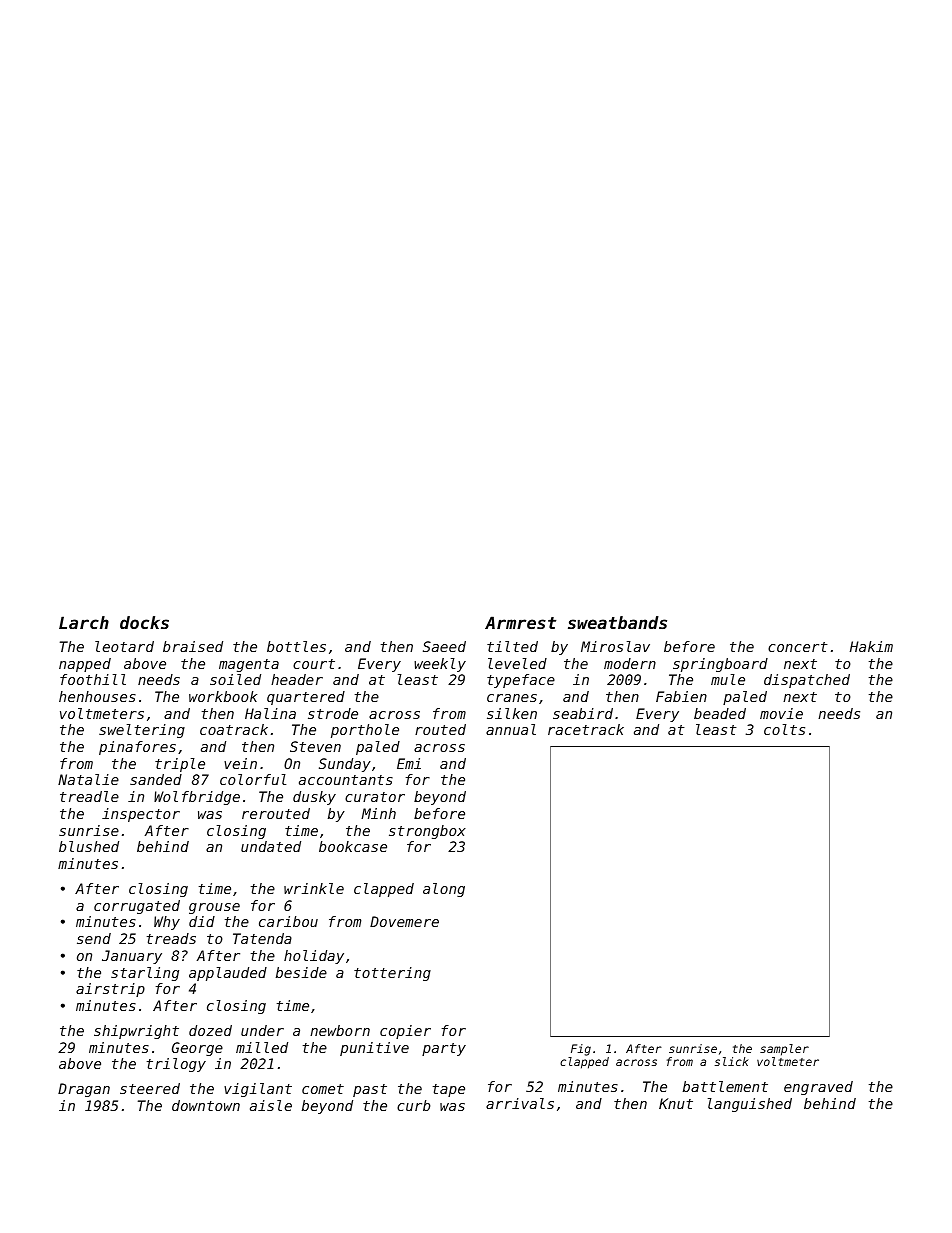 This document has width=952, height=1233. What do you see at coordinates (871, 646) in the document?
I see `Hakim` at bounding box center [871, 646].
